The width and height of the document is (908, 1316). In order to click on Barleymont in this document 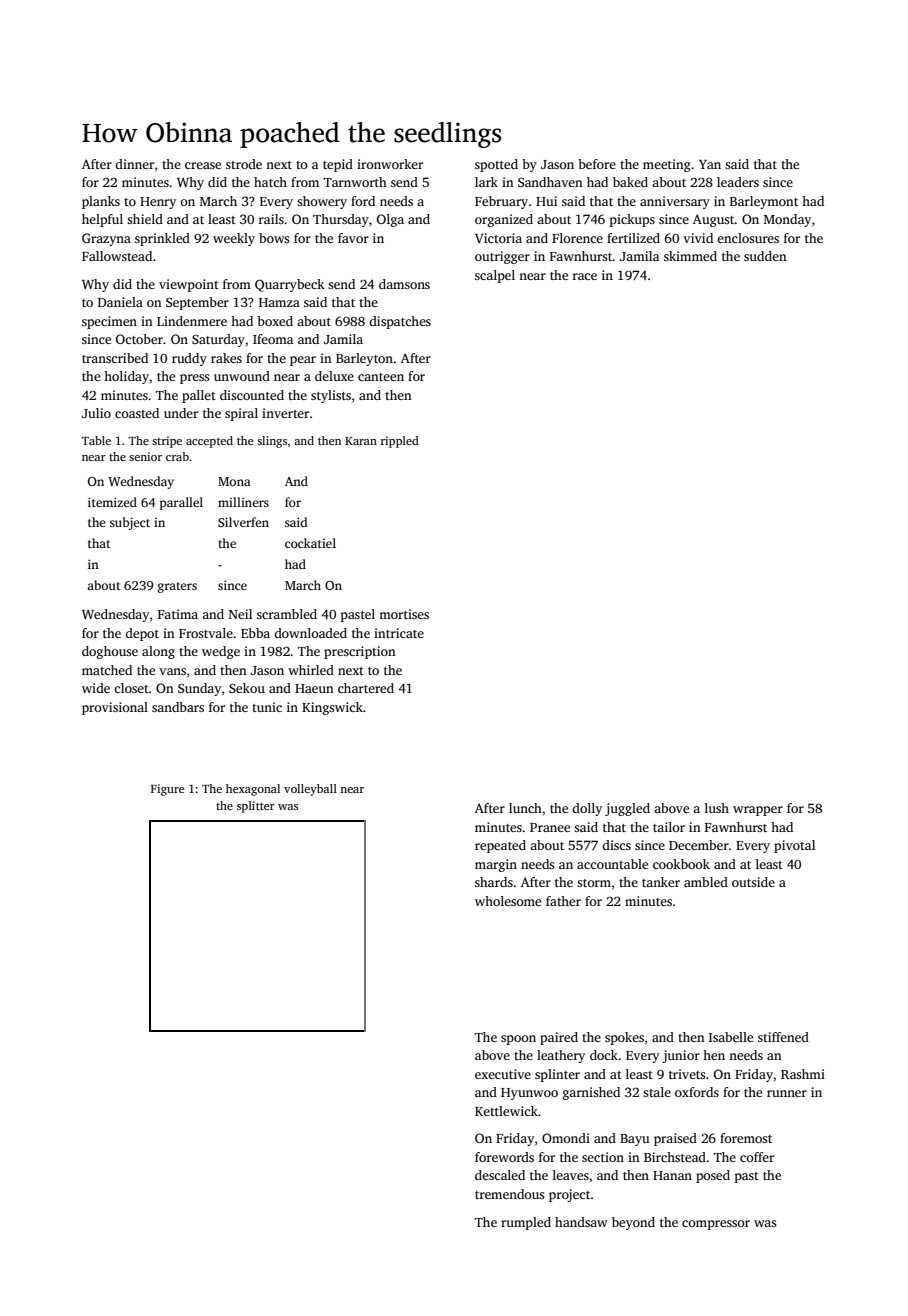, I will do `click(764, 202)`.
